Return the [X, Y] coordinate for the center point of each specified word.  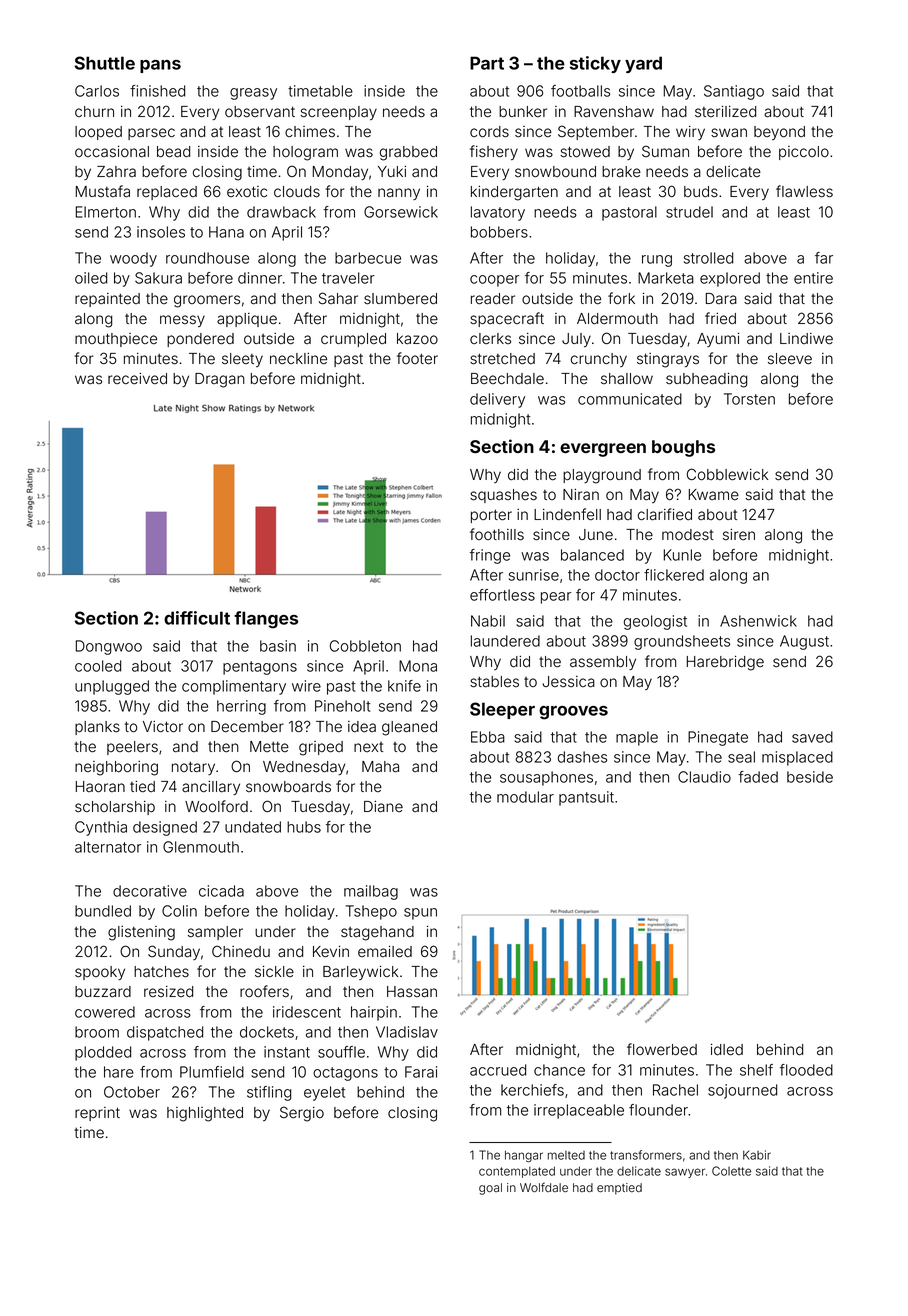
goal [490, 1189]
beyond [779, 133]
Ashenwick [758, 621]
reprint [97, 1114]
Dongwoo [109, 647]
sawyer [685, 1173]
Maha [380, 767]
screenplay [338, 113]
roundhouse [207, 258]
